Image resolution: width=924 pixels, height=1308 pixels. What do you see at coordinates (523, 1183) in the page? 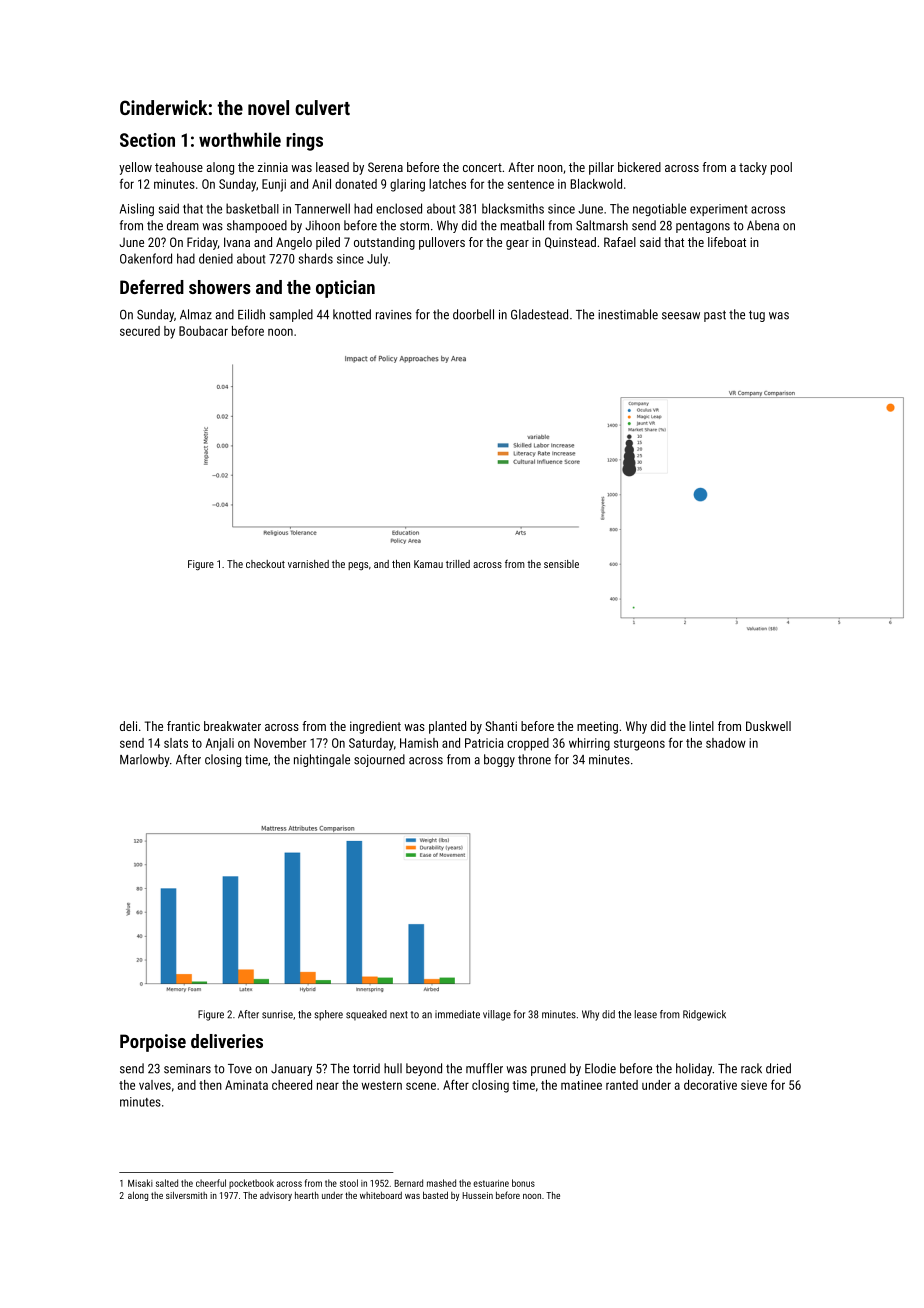
I see `bonus` at bounding box center [523, 1183].
